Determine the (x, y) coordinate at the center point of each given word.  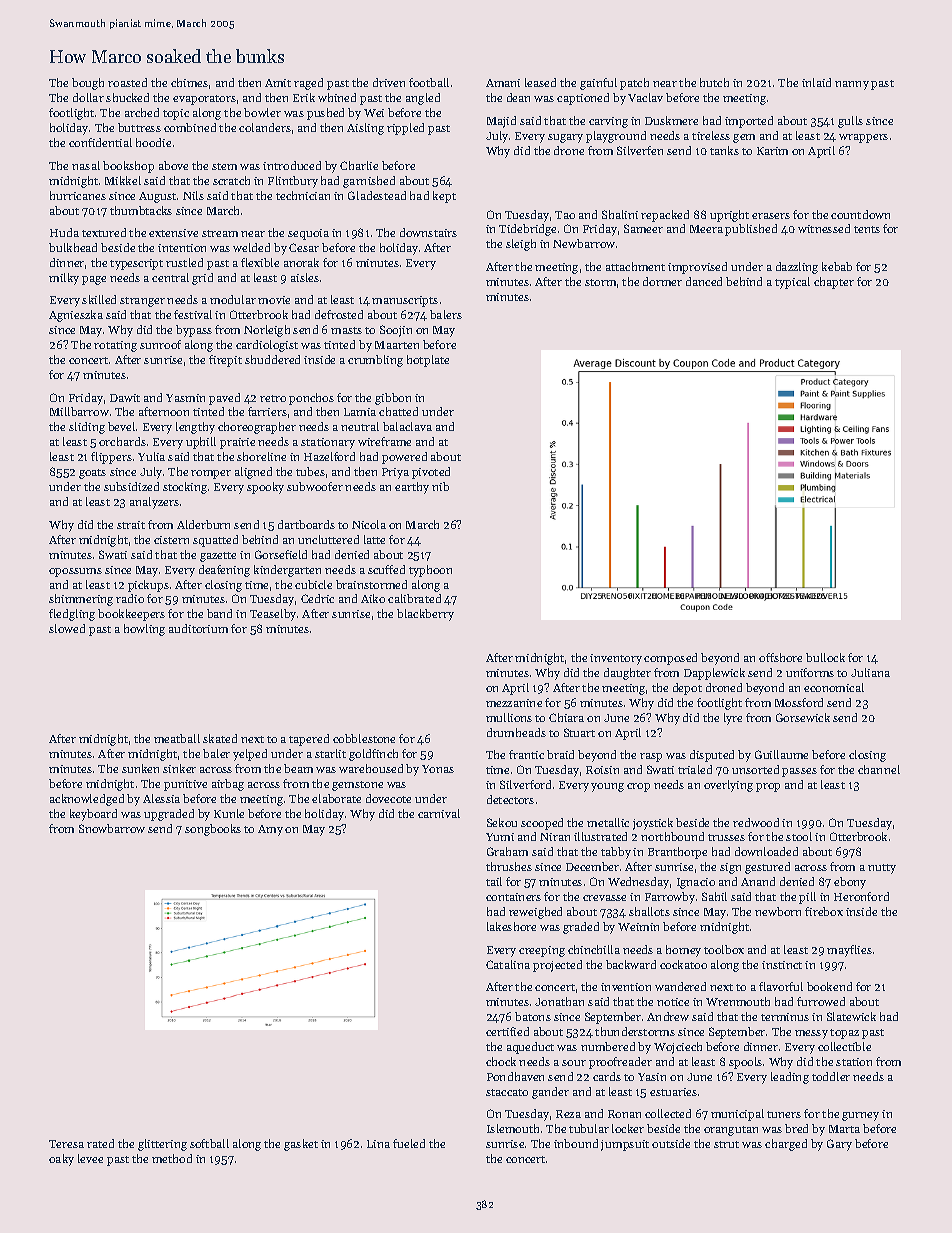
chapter (834, 283)
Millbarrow (79, 411)
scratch (231, 180)
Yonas (438, 769)
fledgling (72, 615)
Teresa (66, 1144)
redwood (756, 822)
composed (670, 659)
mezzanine (514, 703)
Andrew (668, 1016)
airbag (228, 785)
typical (792, 283)
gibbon (393, 399)
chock (501, 1061)
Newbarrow (584, 243)
